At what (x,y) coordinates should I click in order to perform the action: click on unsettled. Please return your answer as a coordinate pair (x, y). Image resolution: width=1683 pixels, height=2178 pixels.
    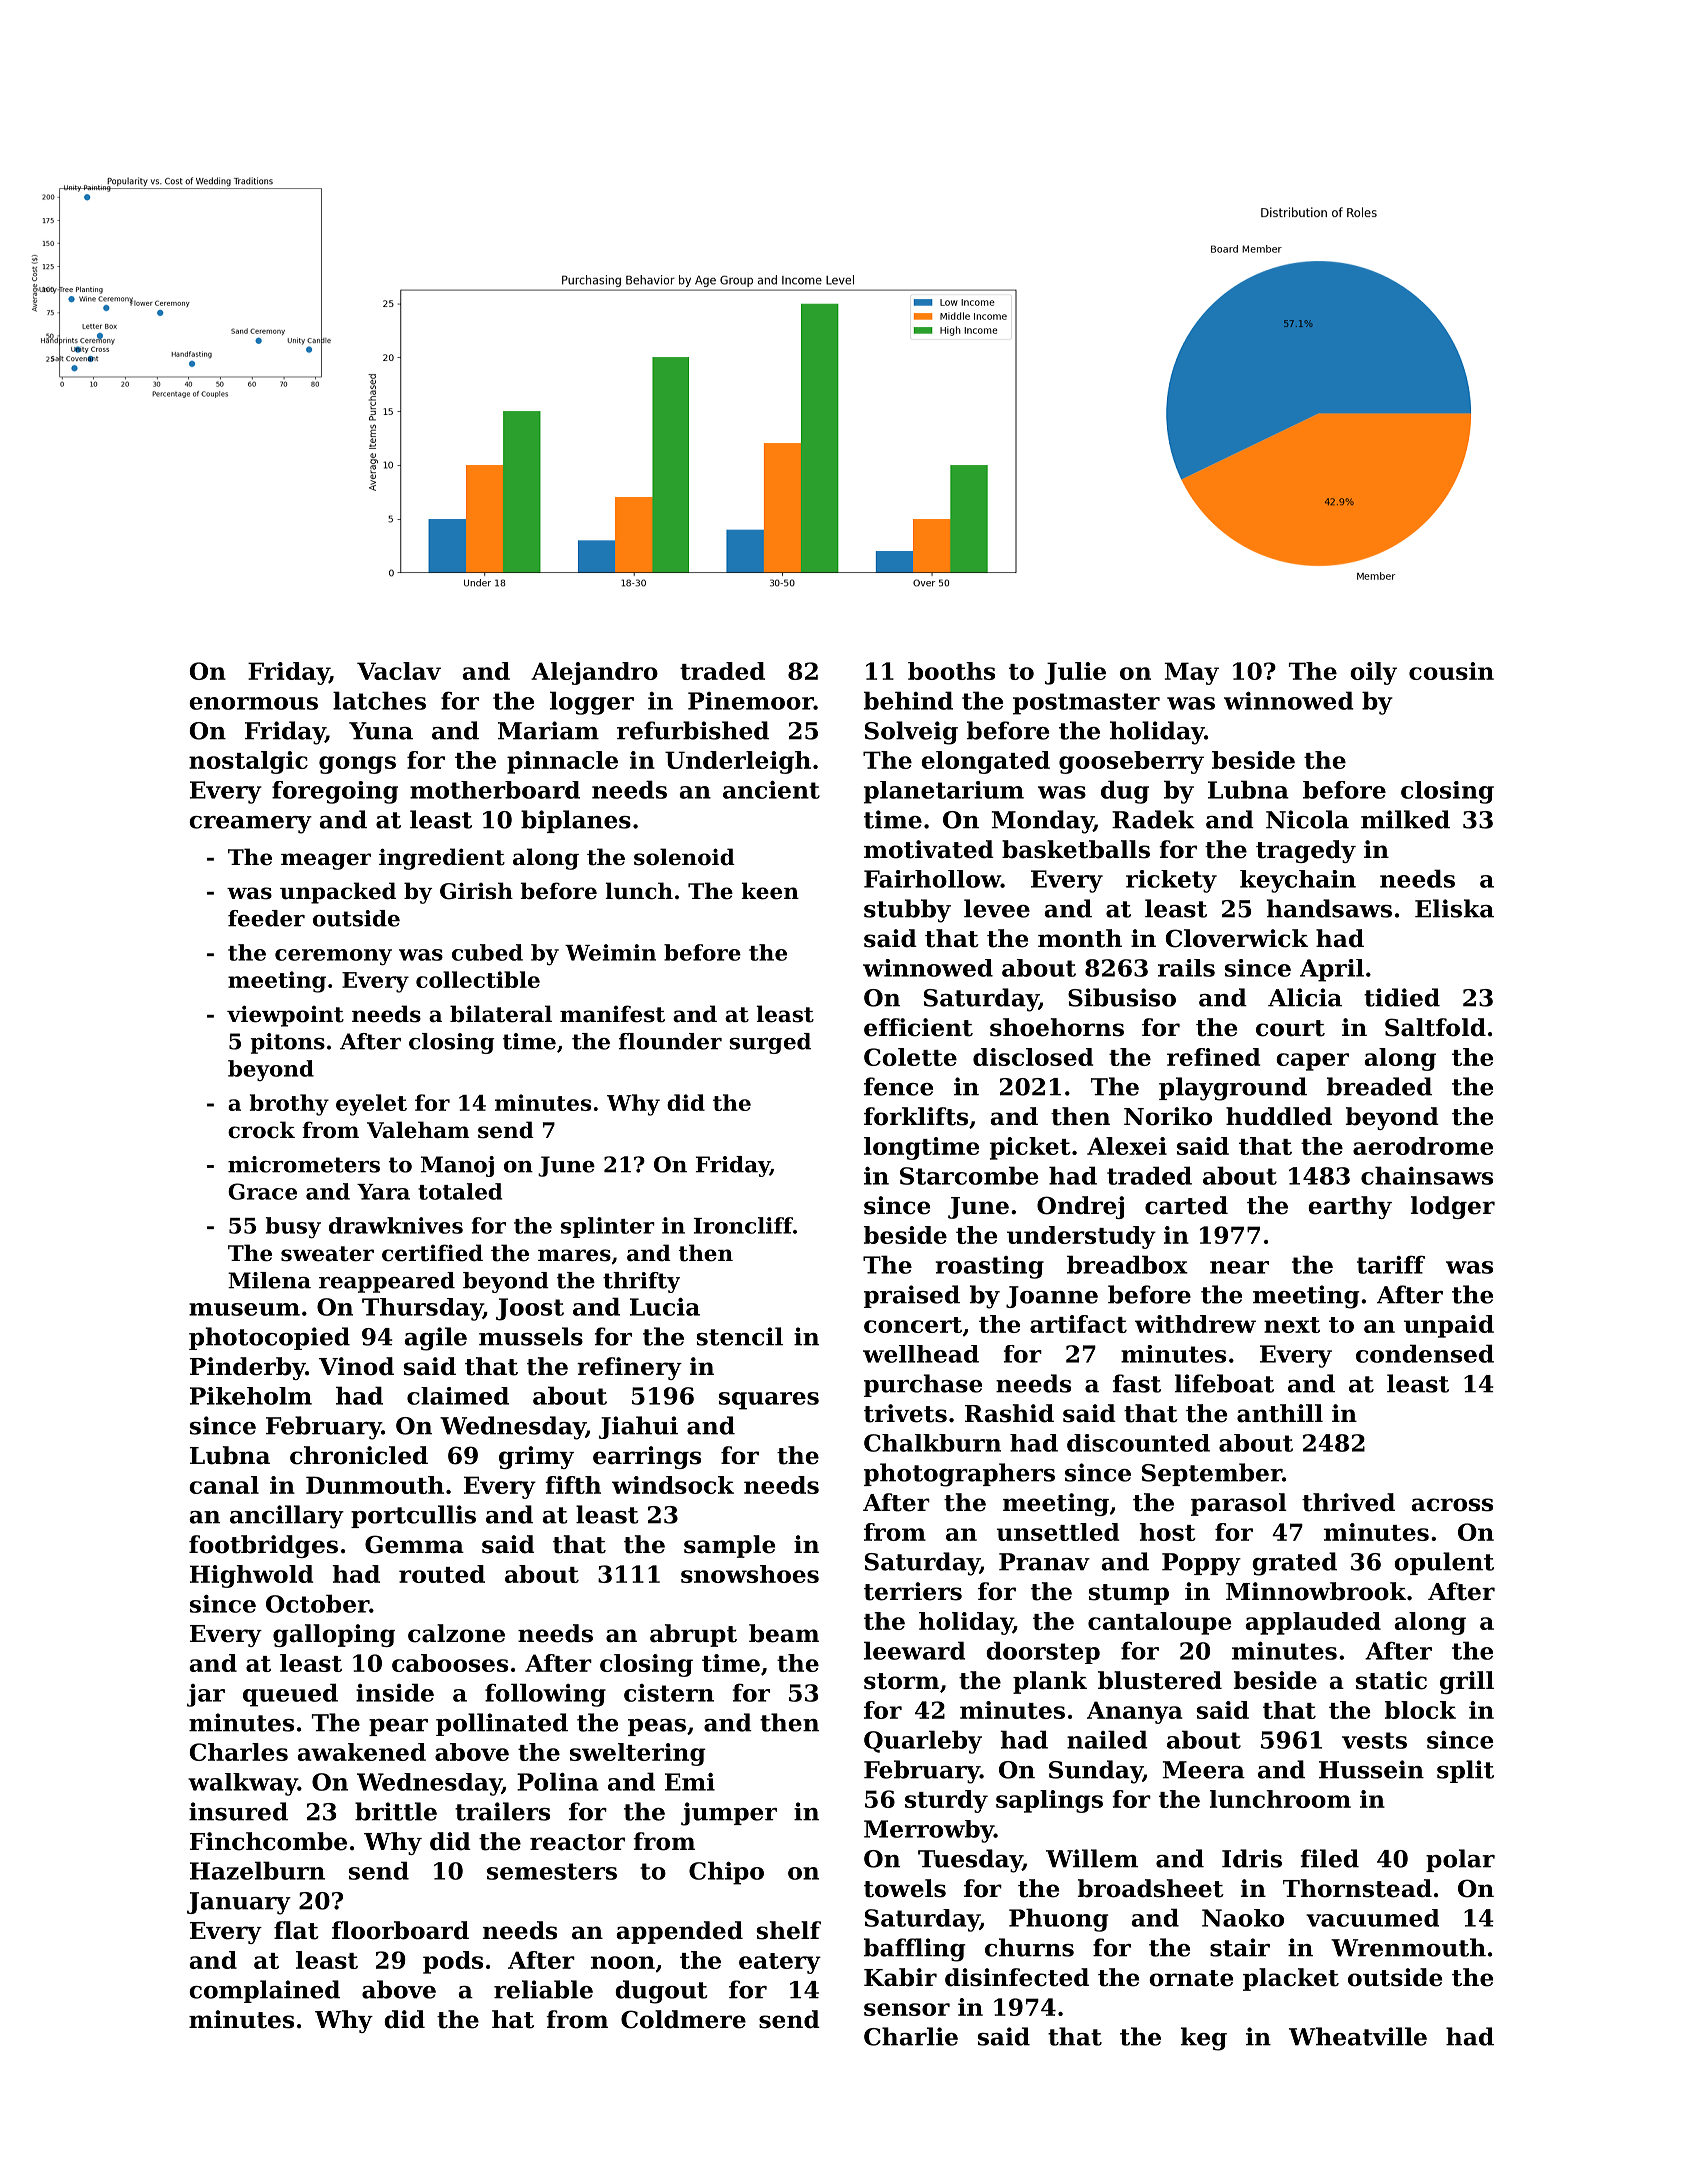
    Looking at the image, I should click on (1058, 1532).
